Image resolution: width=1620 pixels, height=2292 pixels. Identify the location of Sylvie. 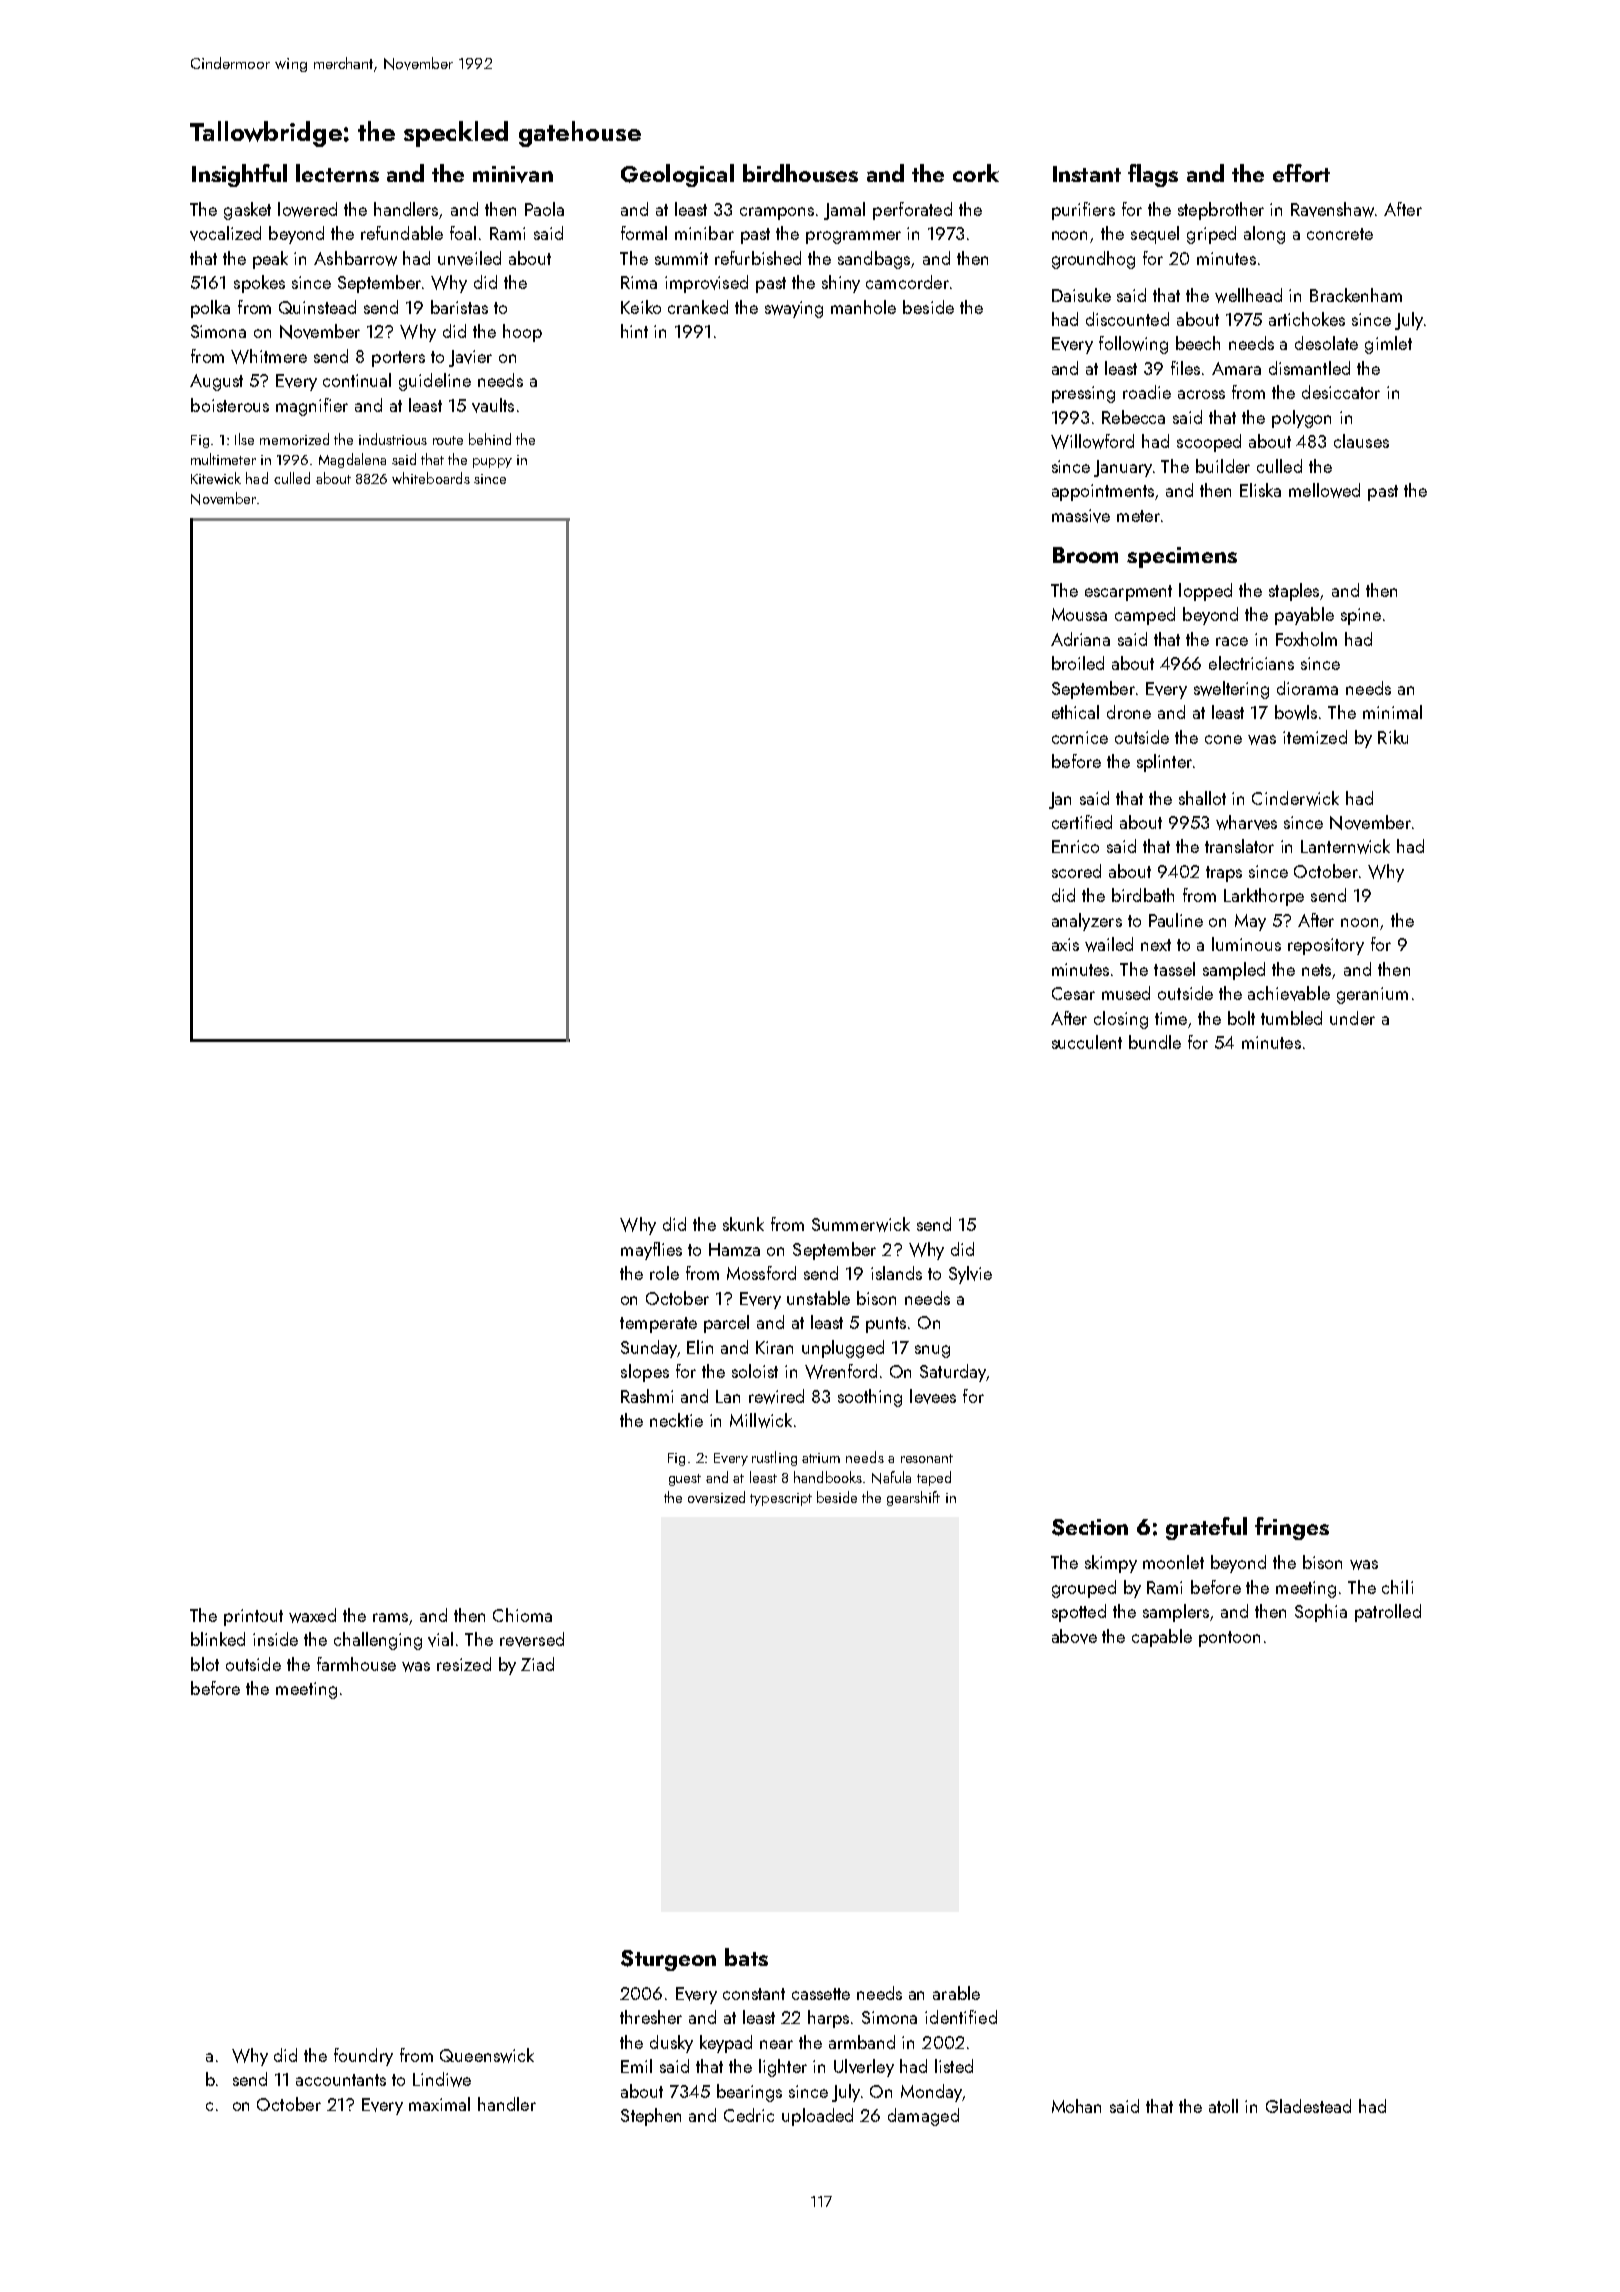
(970, 1275).
